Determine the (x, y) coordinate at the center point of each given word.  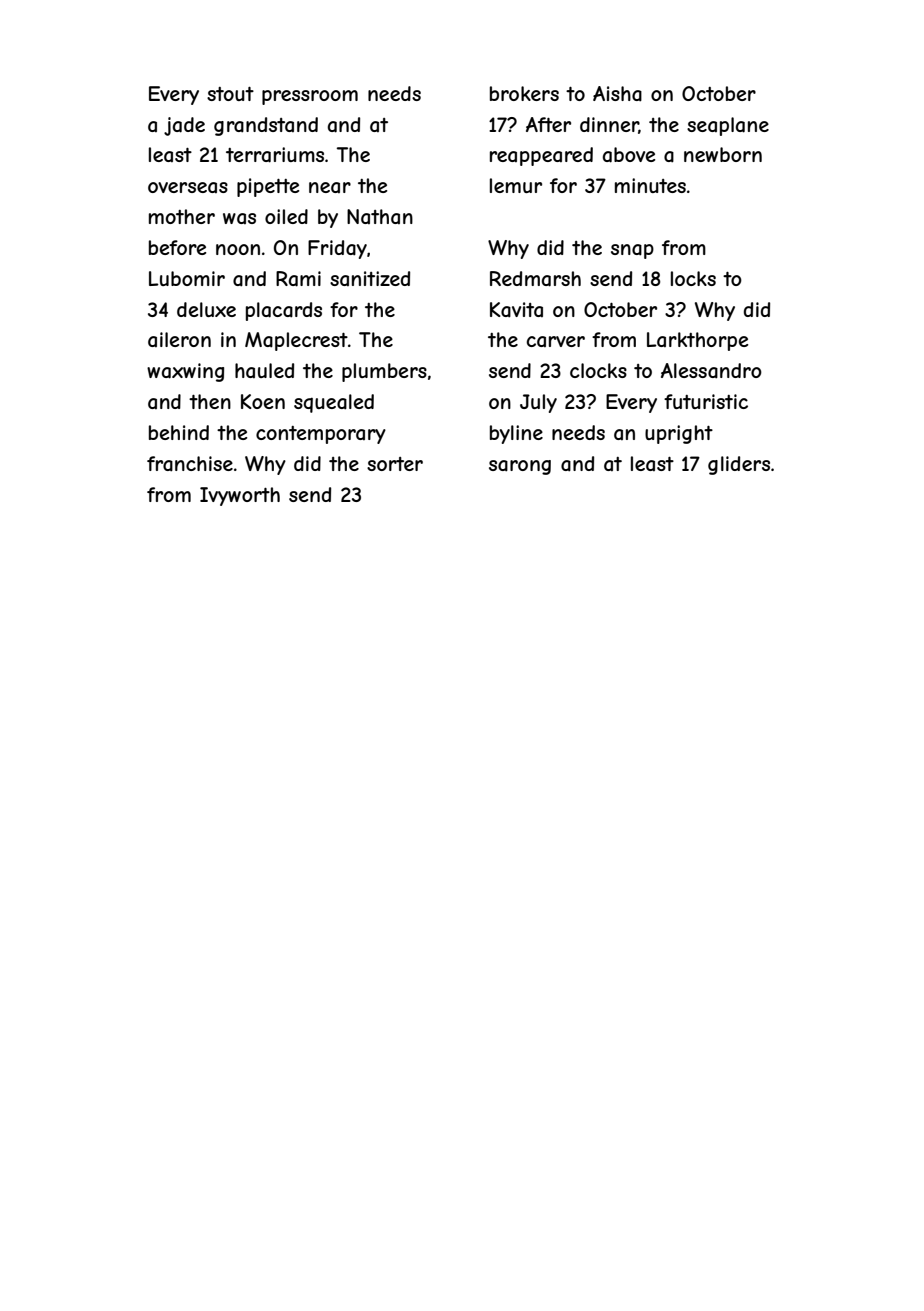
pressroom (310, 97)
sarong (520, 467)
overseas (188, 187)
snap (632, 251)
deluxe (206, 309)
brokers (524, 93)
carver (556, 341)
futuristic (706, 401)
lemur (516, 185)
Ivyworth (240, 496)
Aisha (617, 94)
